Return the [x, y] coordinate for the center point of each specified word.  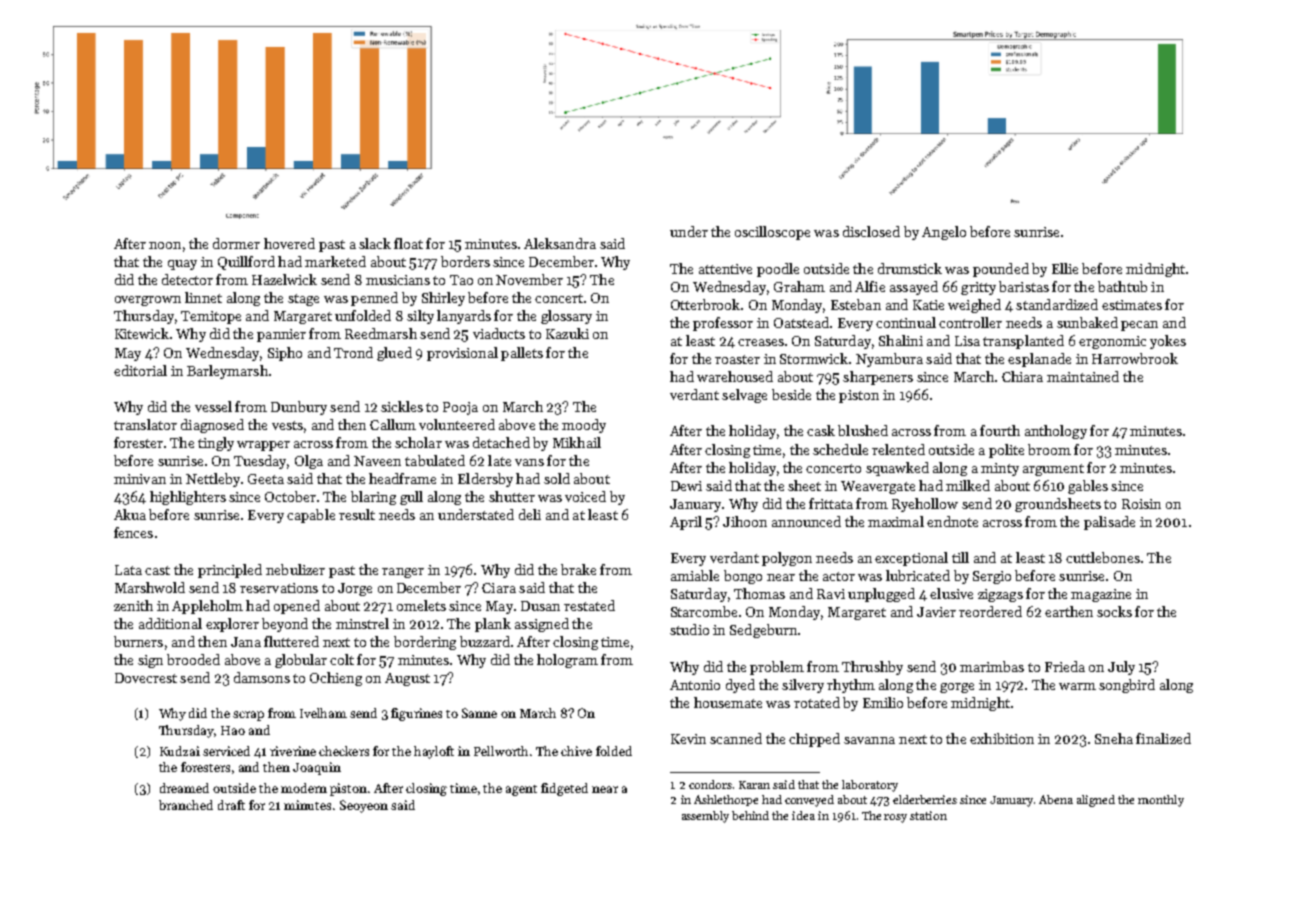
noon [165, 245]
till [960, 557]
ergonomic [1112, 342]
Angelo [944, 233]
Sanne [479, 713]
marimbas [992, 666]
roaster [737, 359]
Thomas [759, 593]
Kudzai [180, 751]
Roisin [1141, 504]
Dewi [686, 486]
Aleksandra [560, 243]
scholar [418, 442]
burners [138, 641]
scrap [248, 716]
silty [420, 317]
